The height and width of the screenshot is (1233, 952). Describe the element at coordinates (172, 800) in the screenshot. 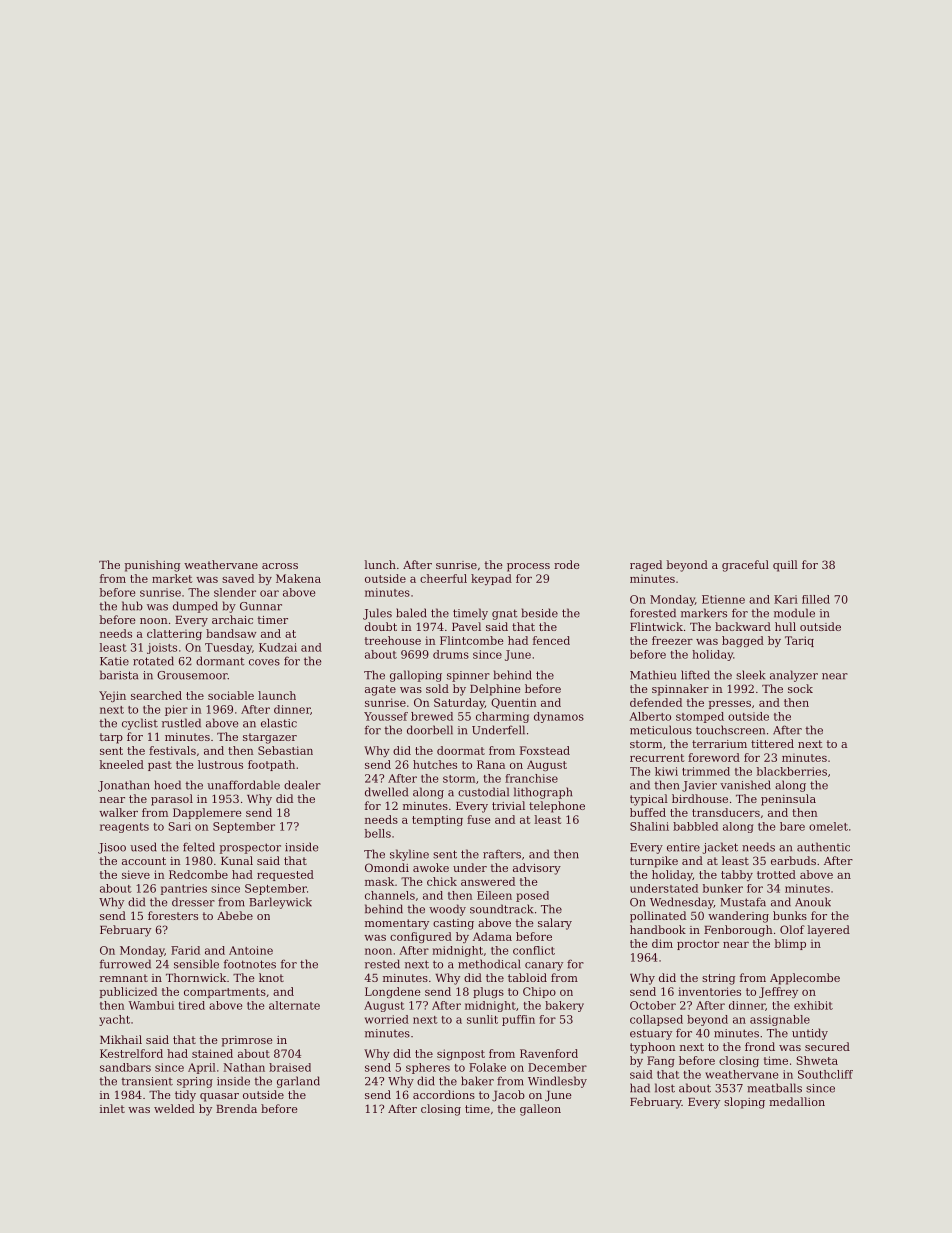

I see `parasol` at that location.
